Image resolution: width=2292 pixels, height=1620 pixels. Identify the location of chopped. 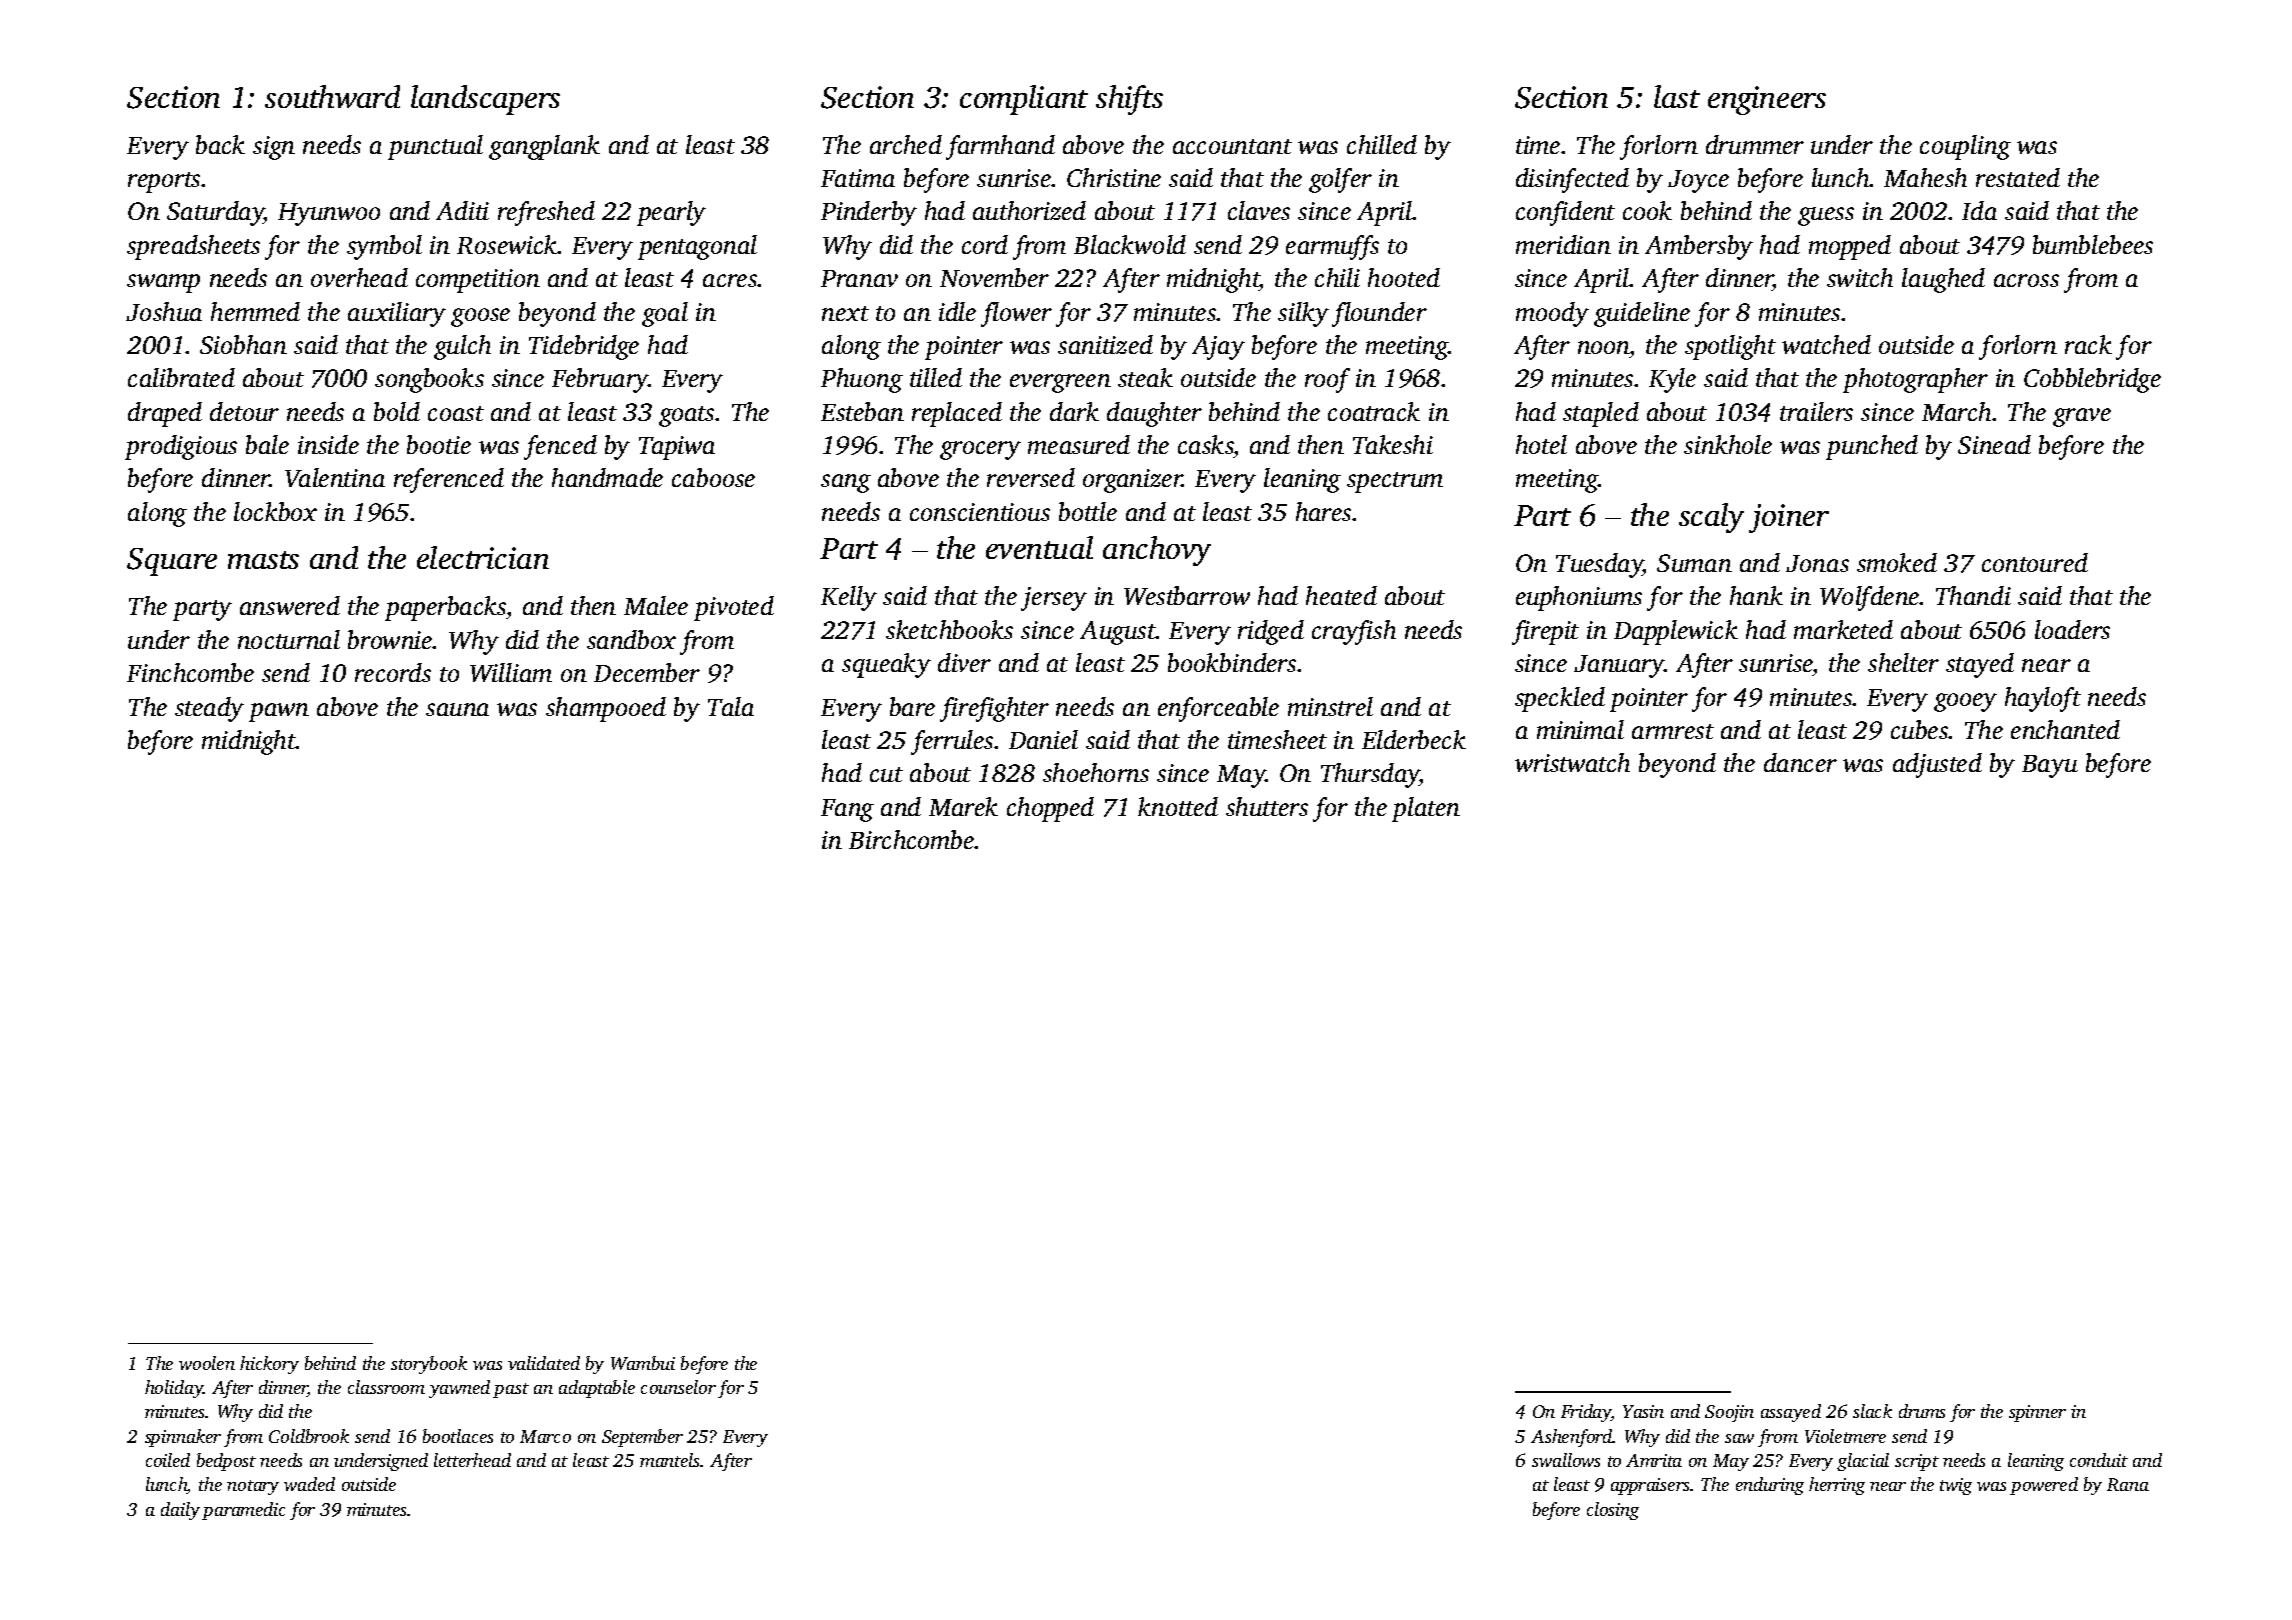
(1050, 809).
